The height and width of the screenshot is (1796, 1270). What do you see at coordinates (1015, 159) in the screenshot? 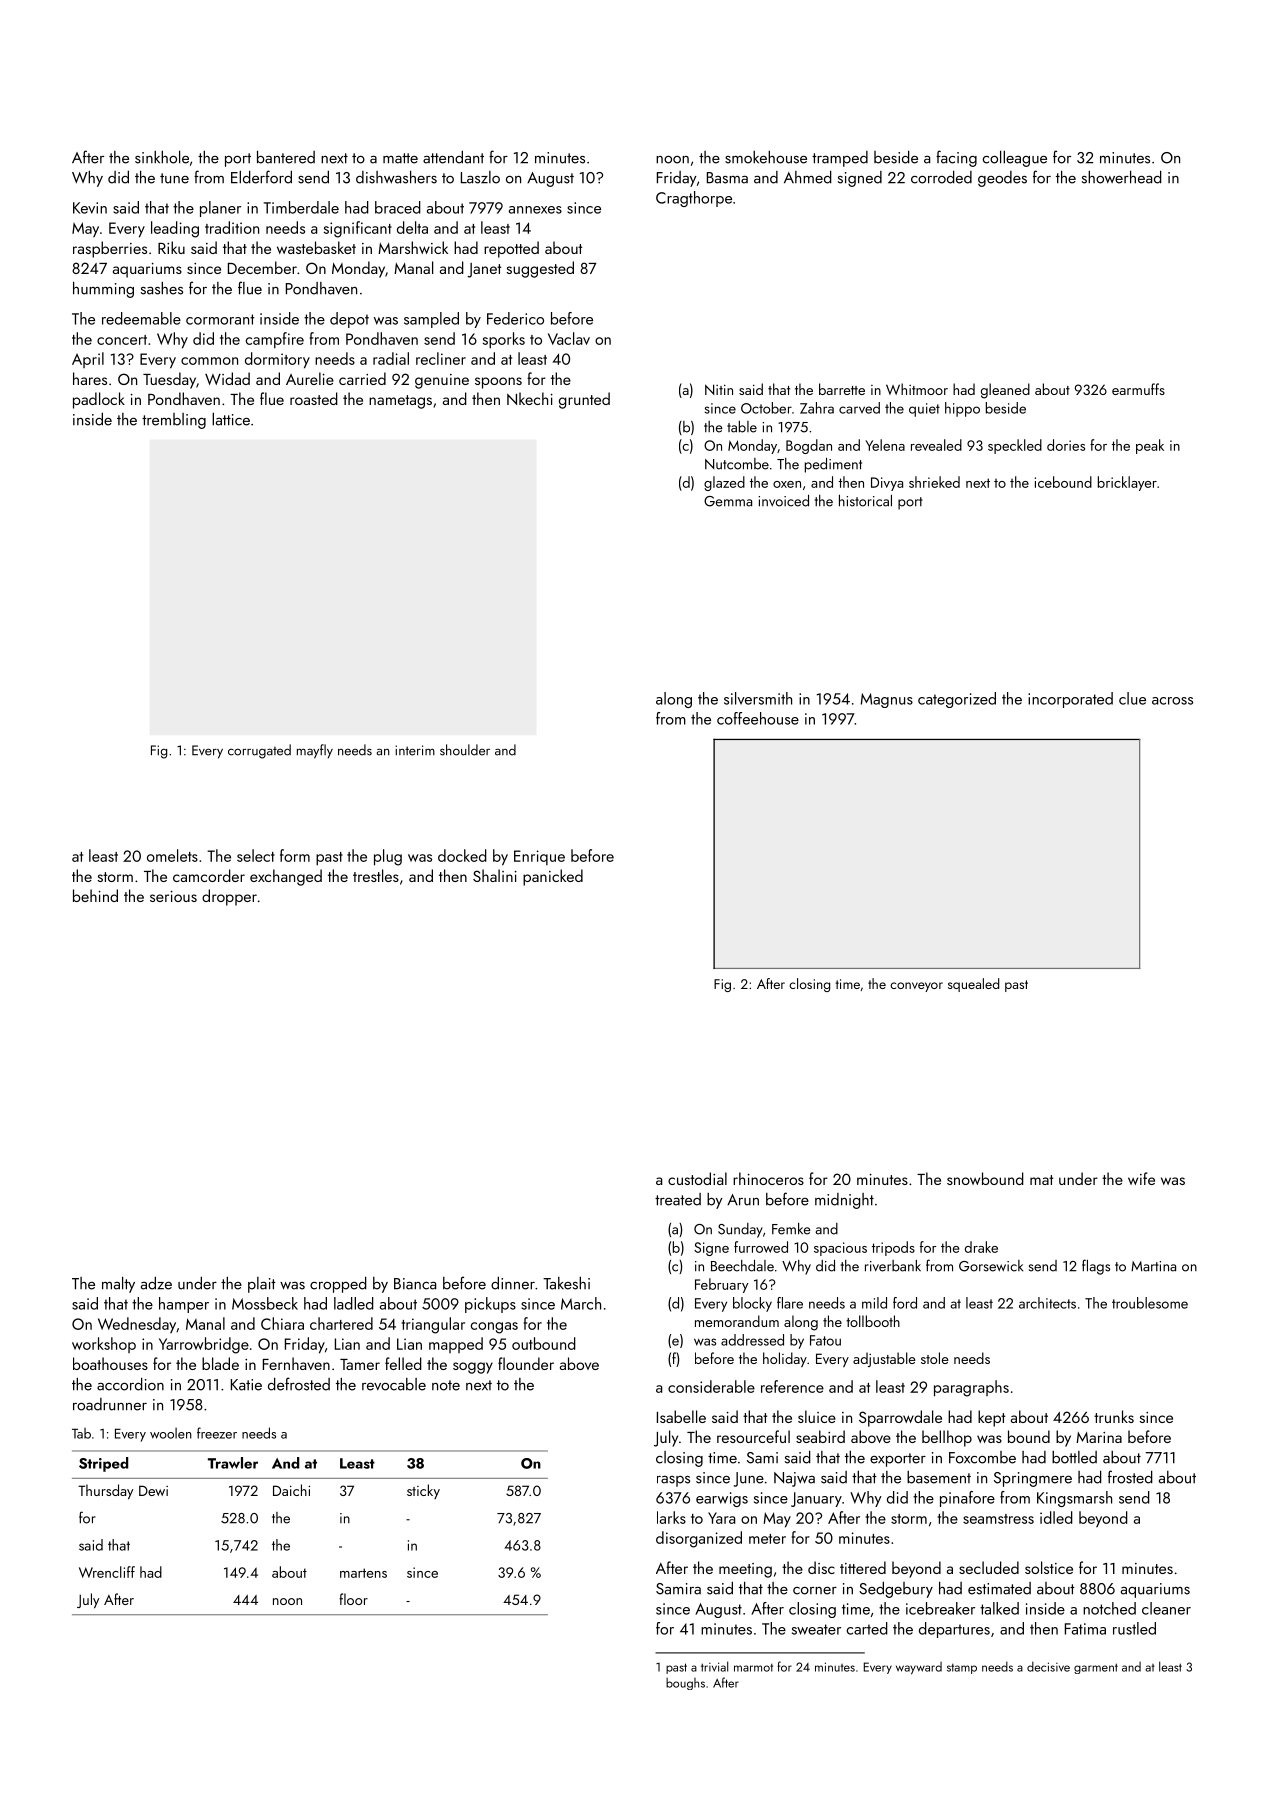
I see `colleague` at bounding box center [1015, 159].
